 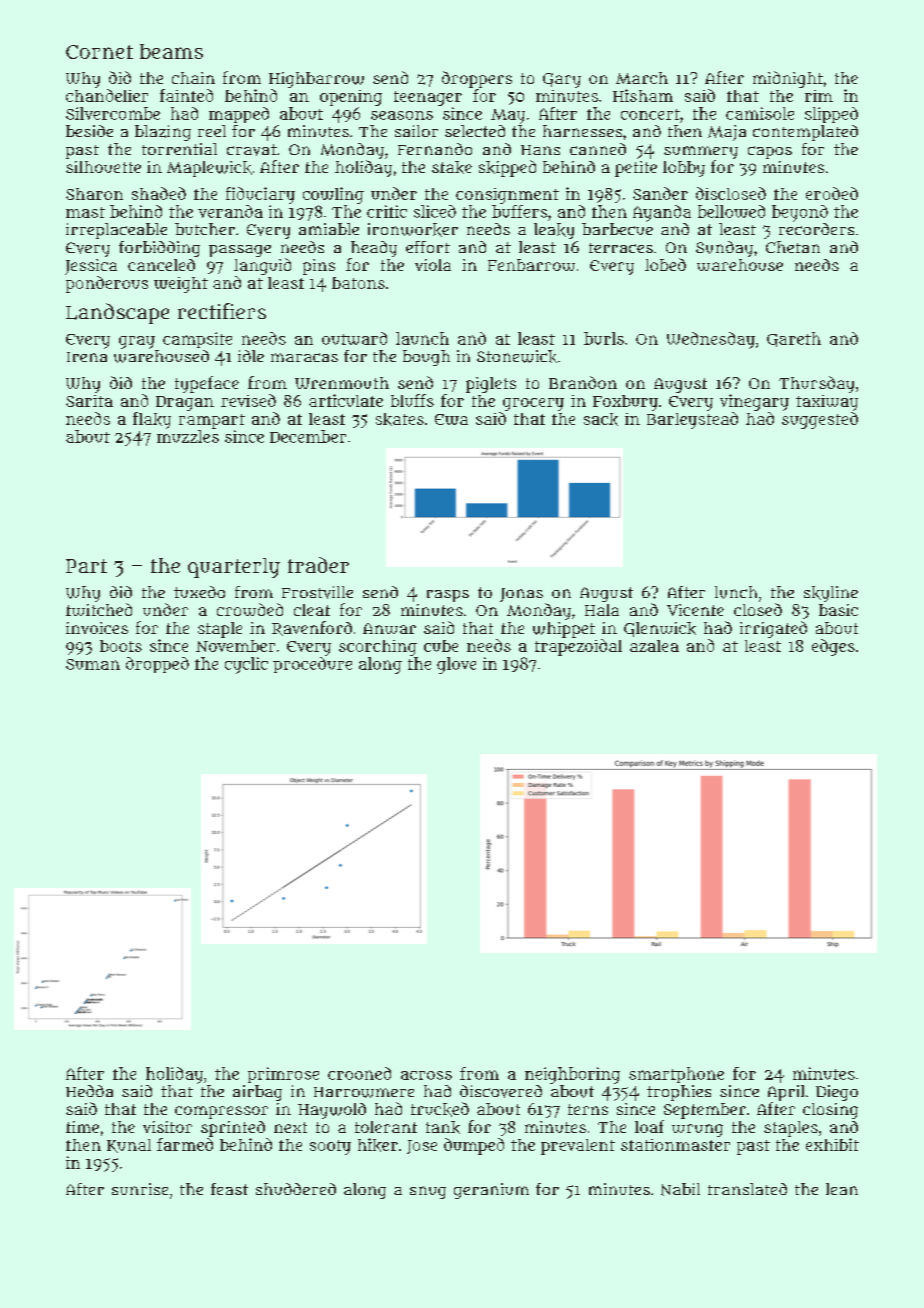 I want to click on feast, so click(x=229, y=1189).
